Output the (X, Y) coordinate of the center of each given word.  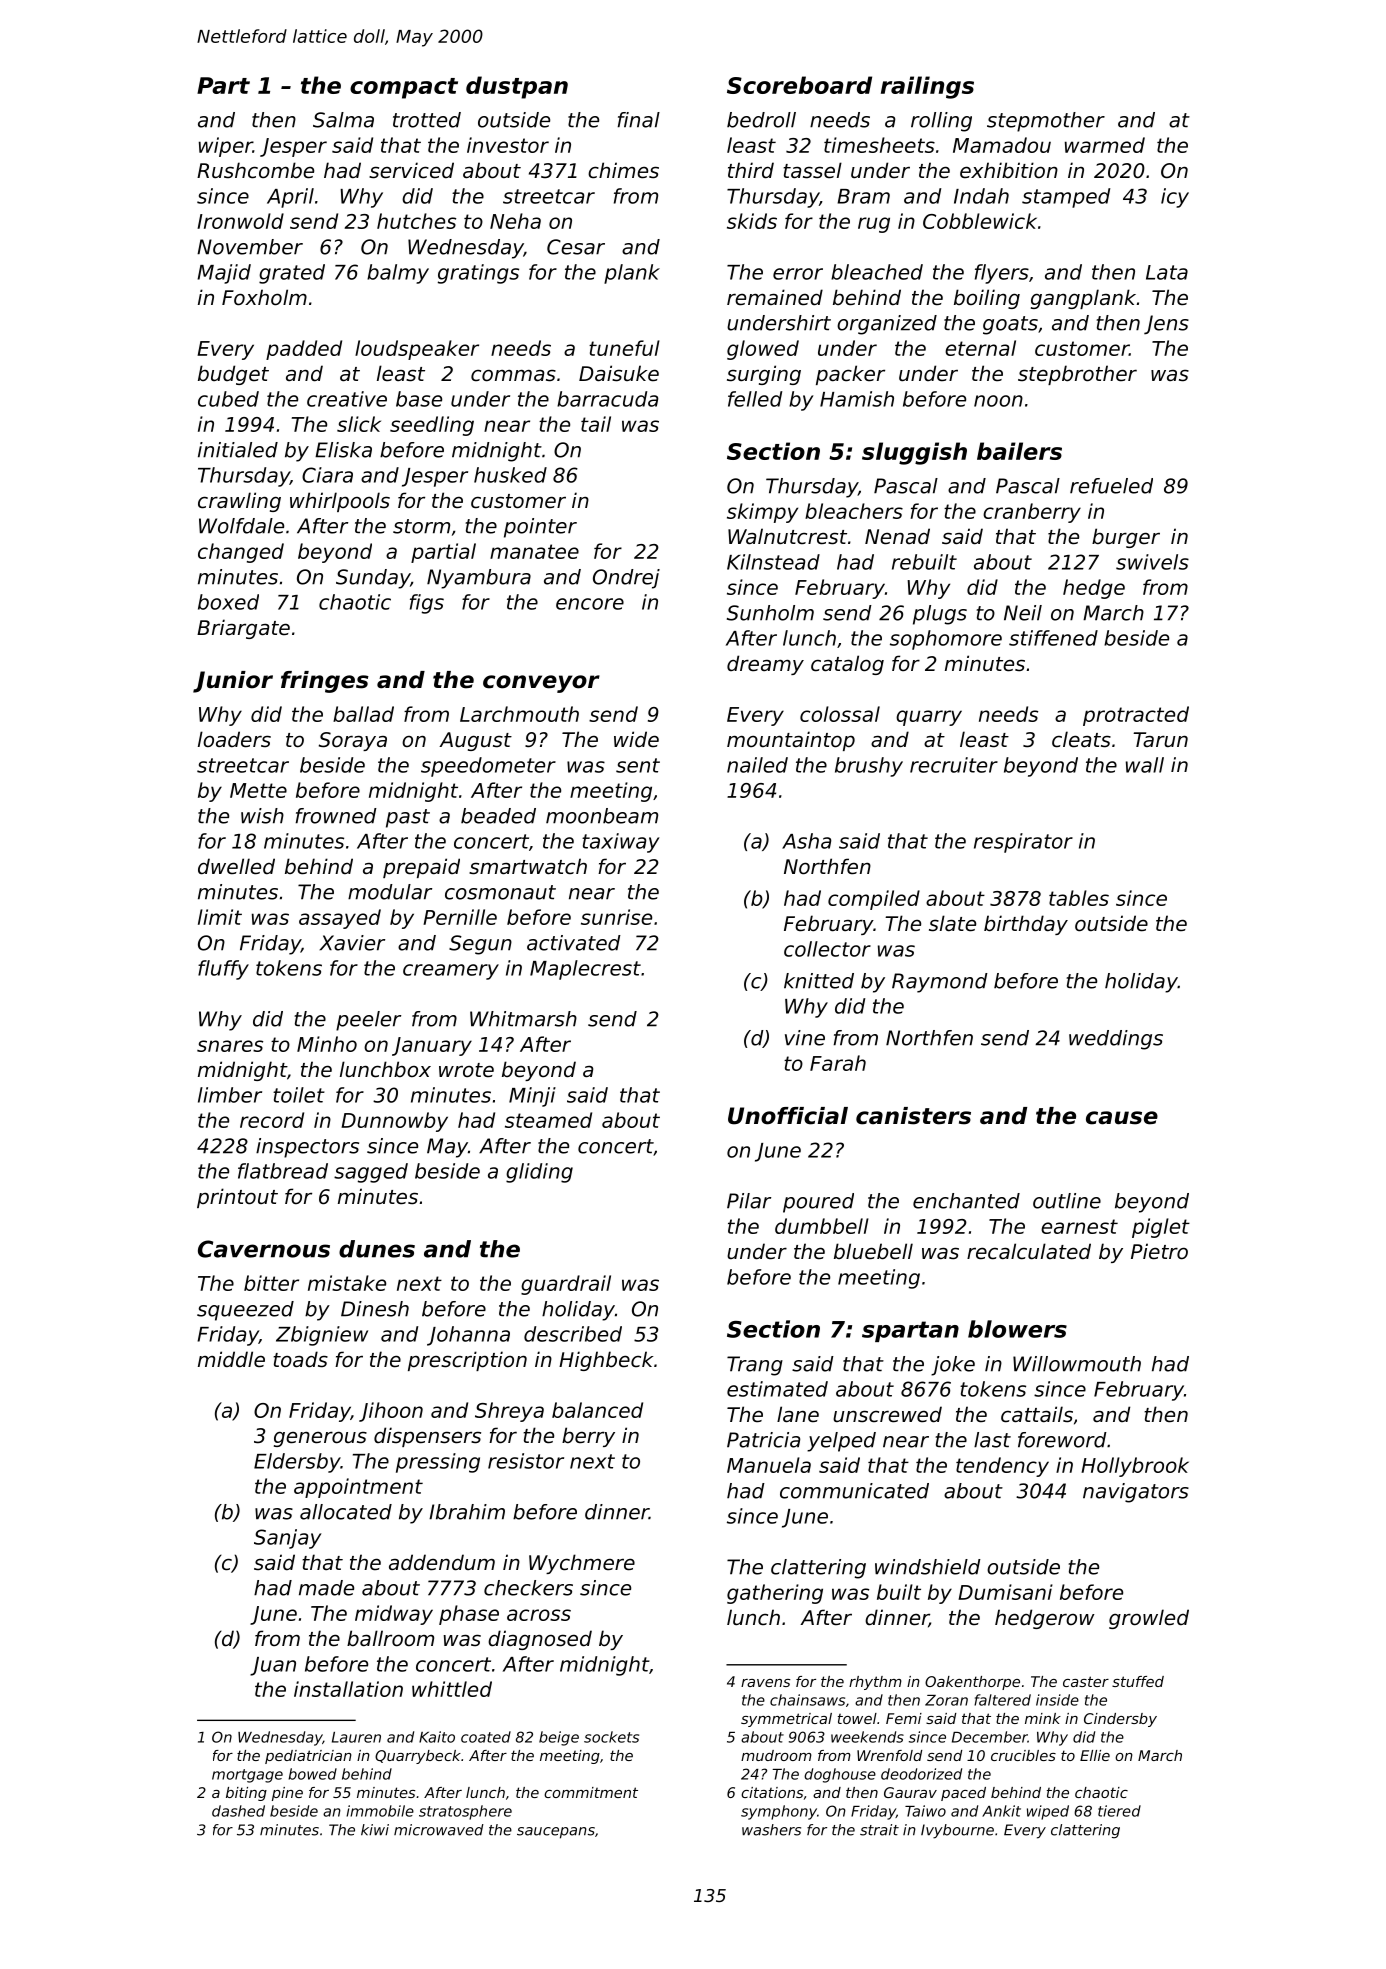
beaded (498, 816)
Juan (273, 1666)
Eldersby (297, 1463)
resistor (526, 1461)
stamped (1066, 198)
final (639, 120)
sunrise (616, 917)
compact (404, 88)
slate (952, 923)
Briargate (243, 629)
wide (636, 739)
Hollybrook (1135, 1467)
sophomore (946, 640)
